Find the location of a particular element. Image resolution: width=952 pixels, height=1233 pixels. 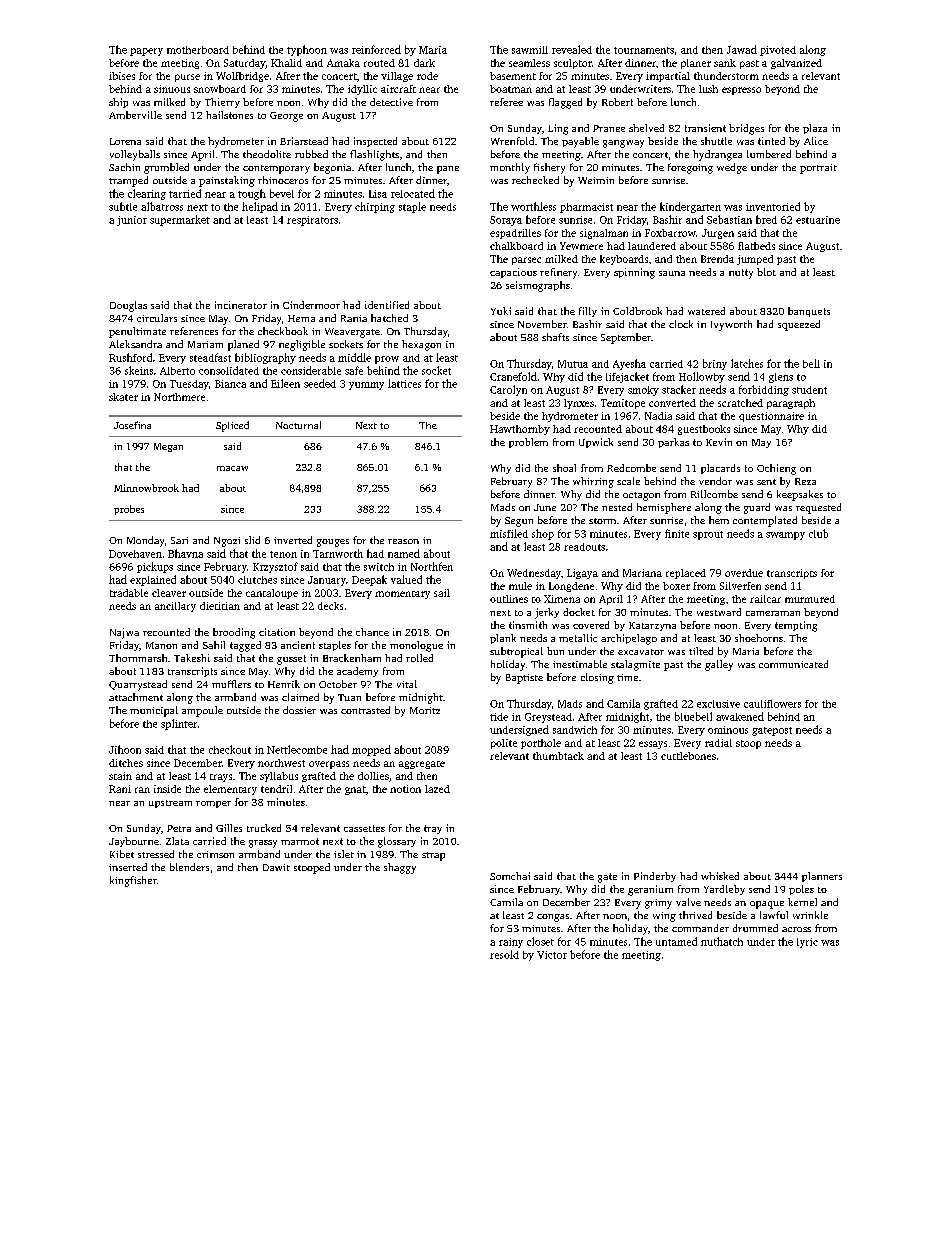

Douglas is located at coordinates (128, 306).
